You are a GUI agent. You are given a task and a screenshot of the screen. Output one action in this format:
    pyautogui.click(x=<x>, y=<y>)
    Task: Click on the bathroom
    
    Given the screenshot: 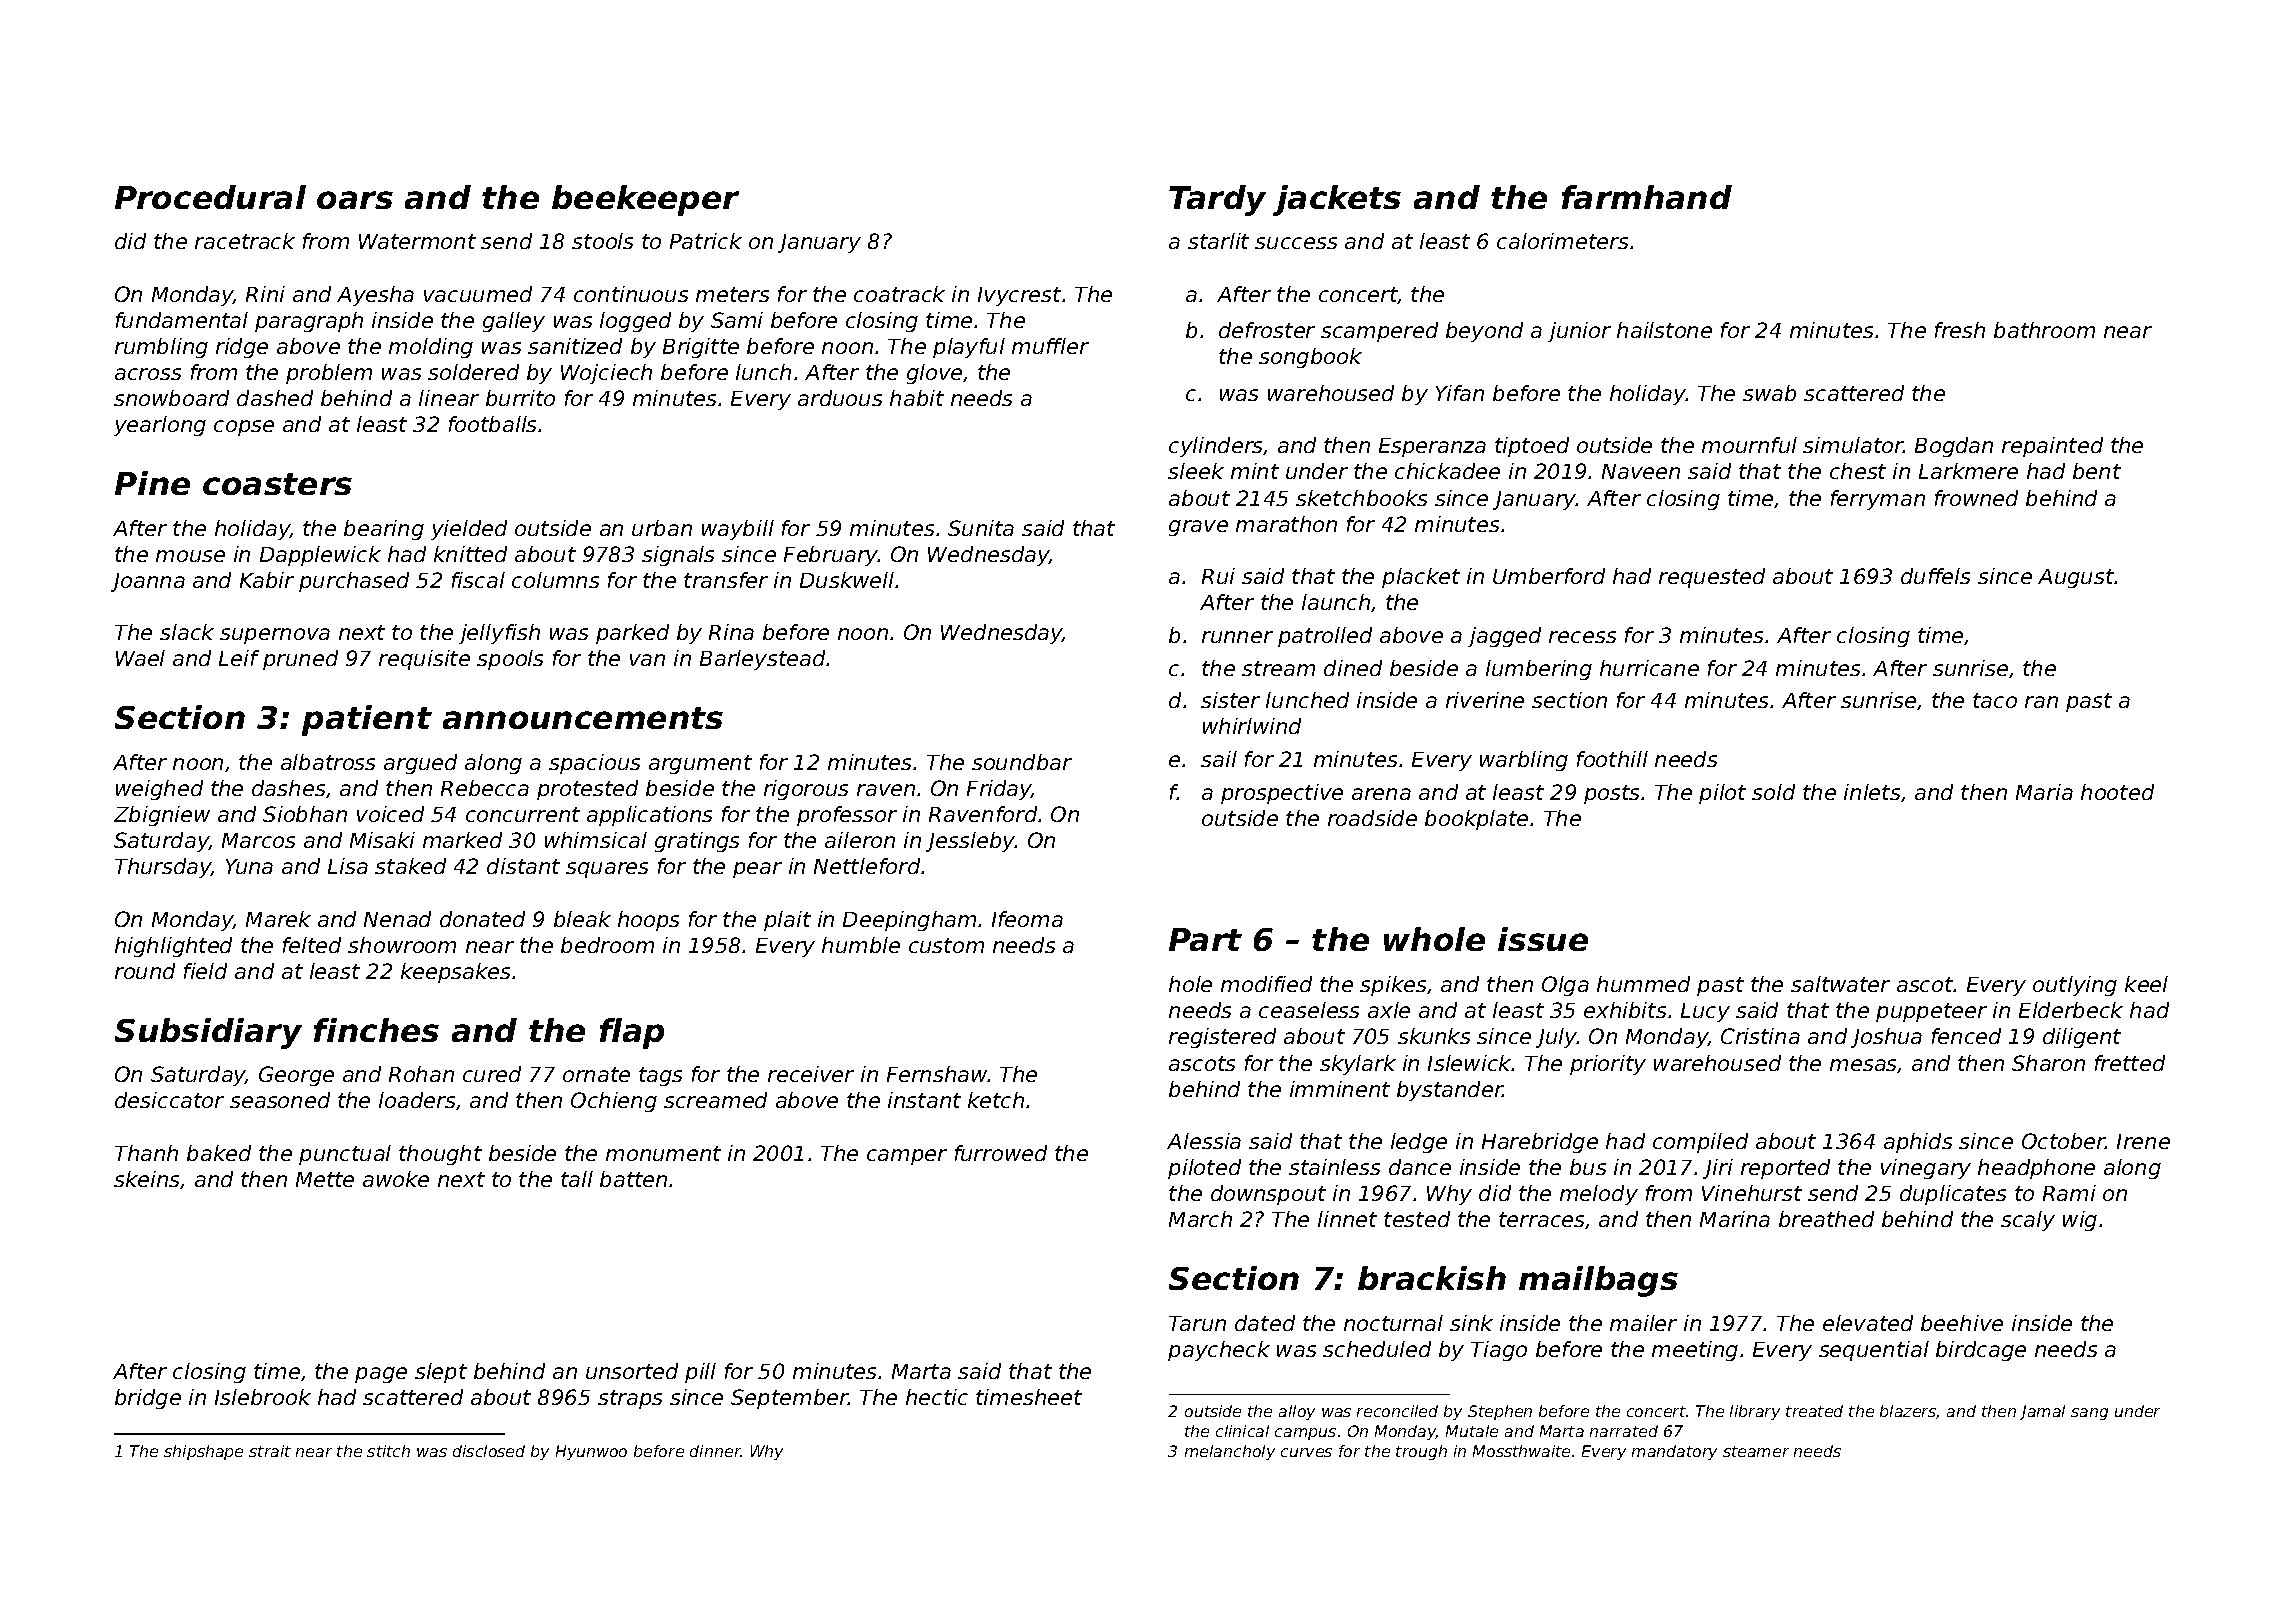 What is the action you would take?
    pyautogui.click(x=2044, y=330)
